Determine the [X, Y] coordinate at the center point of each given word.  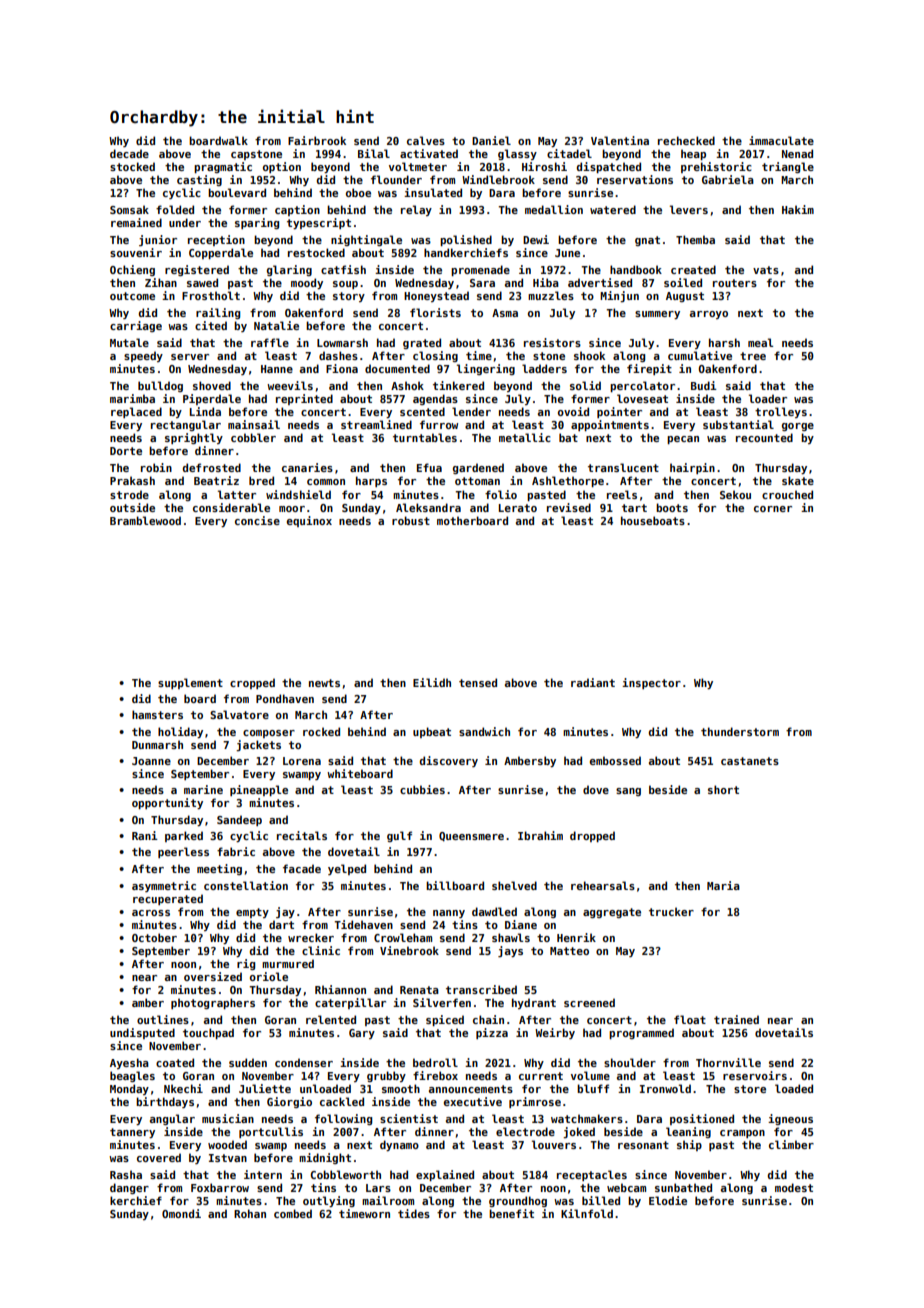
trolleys [781, 412]
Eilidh [432, 682]
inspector [651, 683]
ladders [544, 368]
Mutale [129, 342]
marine [203, 789]
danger [129, 1188]
